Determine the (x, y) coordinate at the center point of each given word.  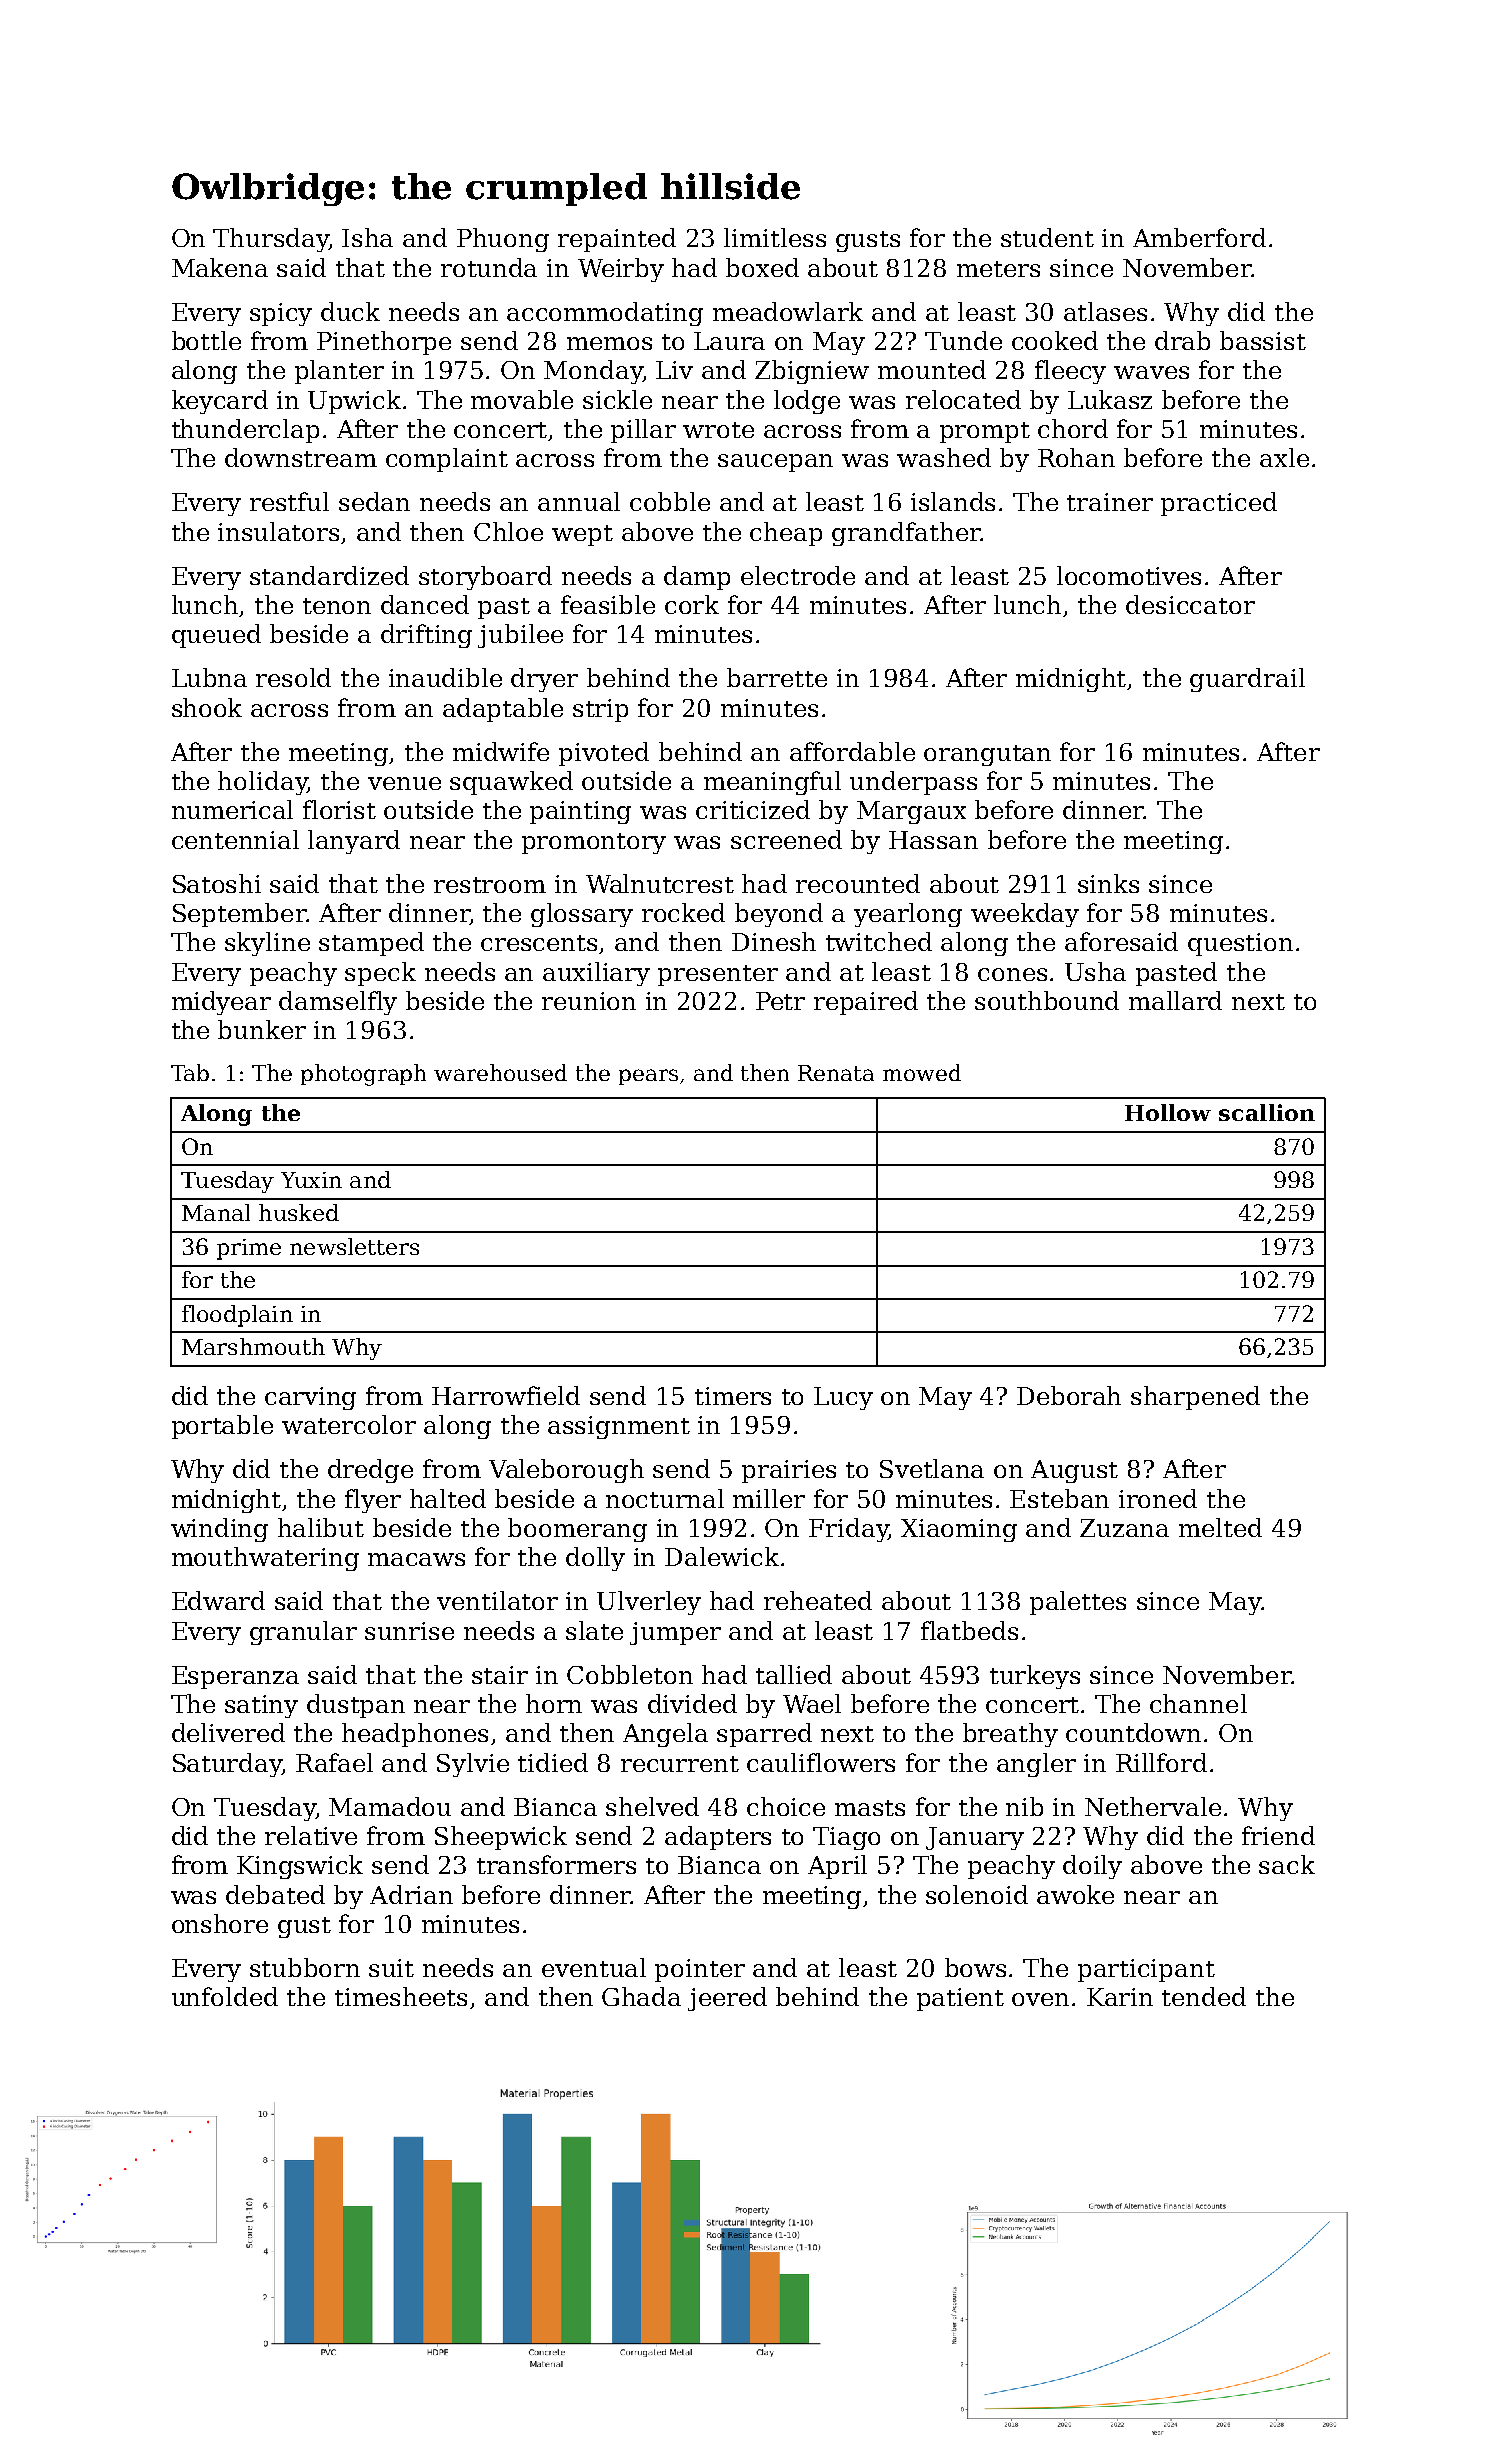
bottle (206, 340)
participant (1146, 1970)
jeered (727, 1999)
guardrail (1247, 680)
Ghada (641, 1996)
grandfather (906, 534)
